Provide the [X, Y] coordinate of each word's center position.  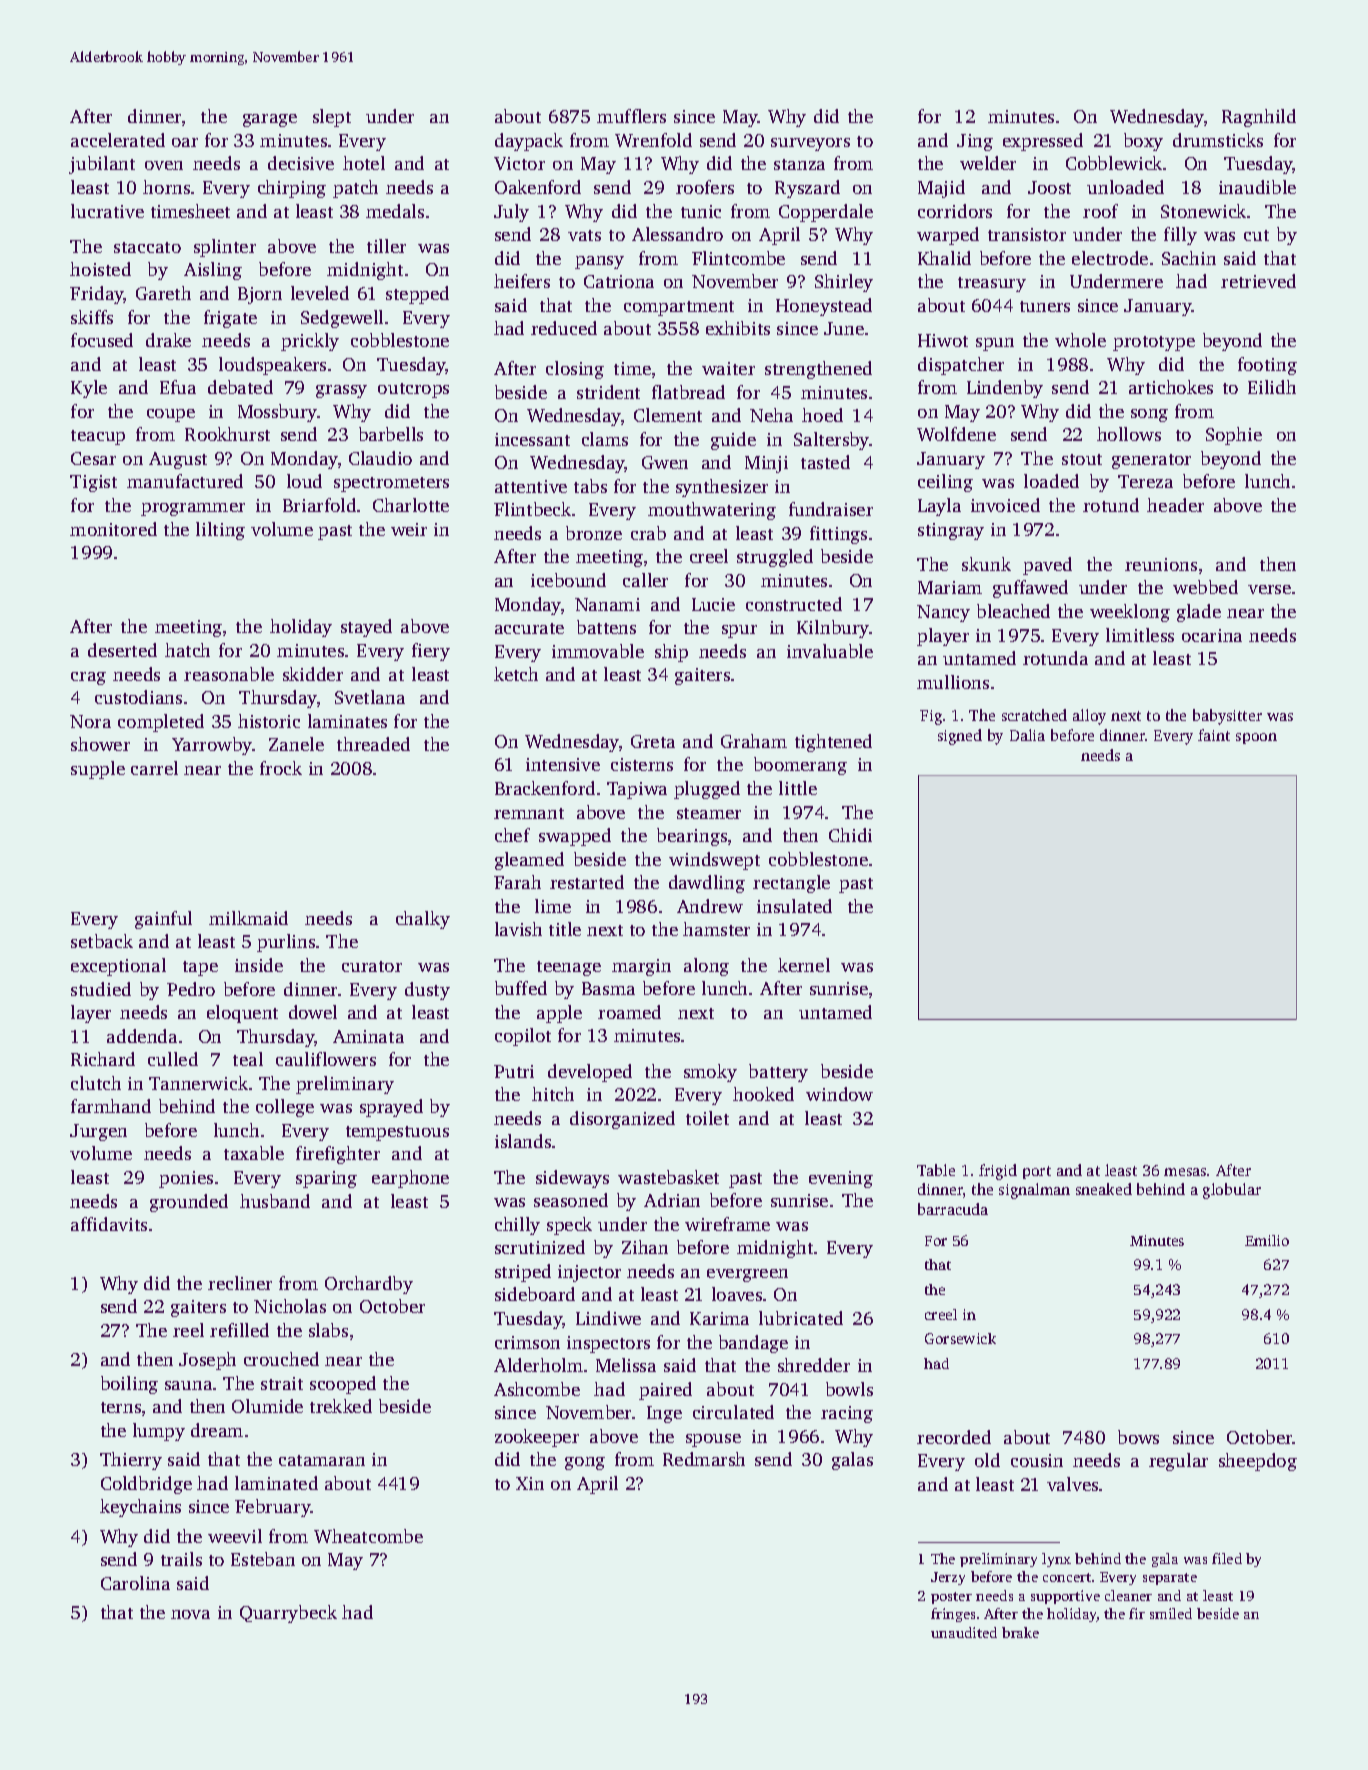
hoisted [100, 269]
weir [409, 529]
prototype [1154, 343]
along [706, 967]
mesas [1185, 1172]
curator [372, 966]
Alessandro [677, 234]
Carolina [135, 1583]
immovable [598, 651]
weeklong [1130, 613]
